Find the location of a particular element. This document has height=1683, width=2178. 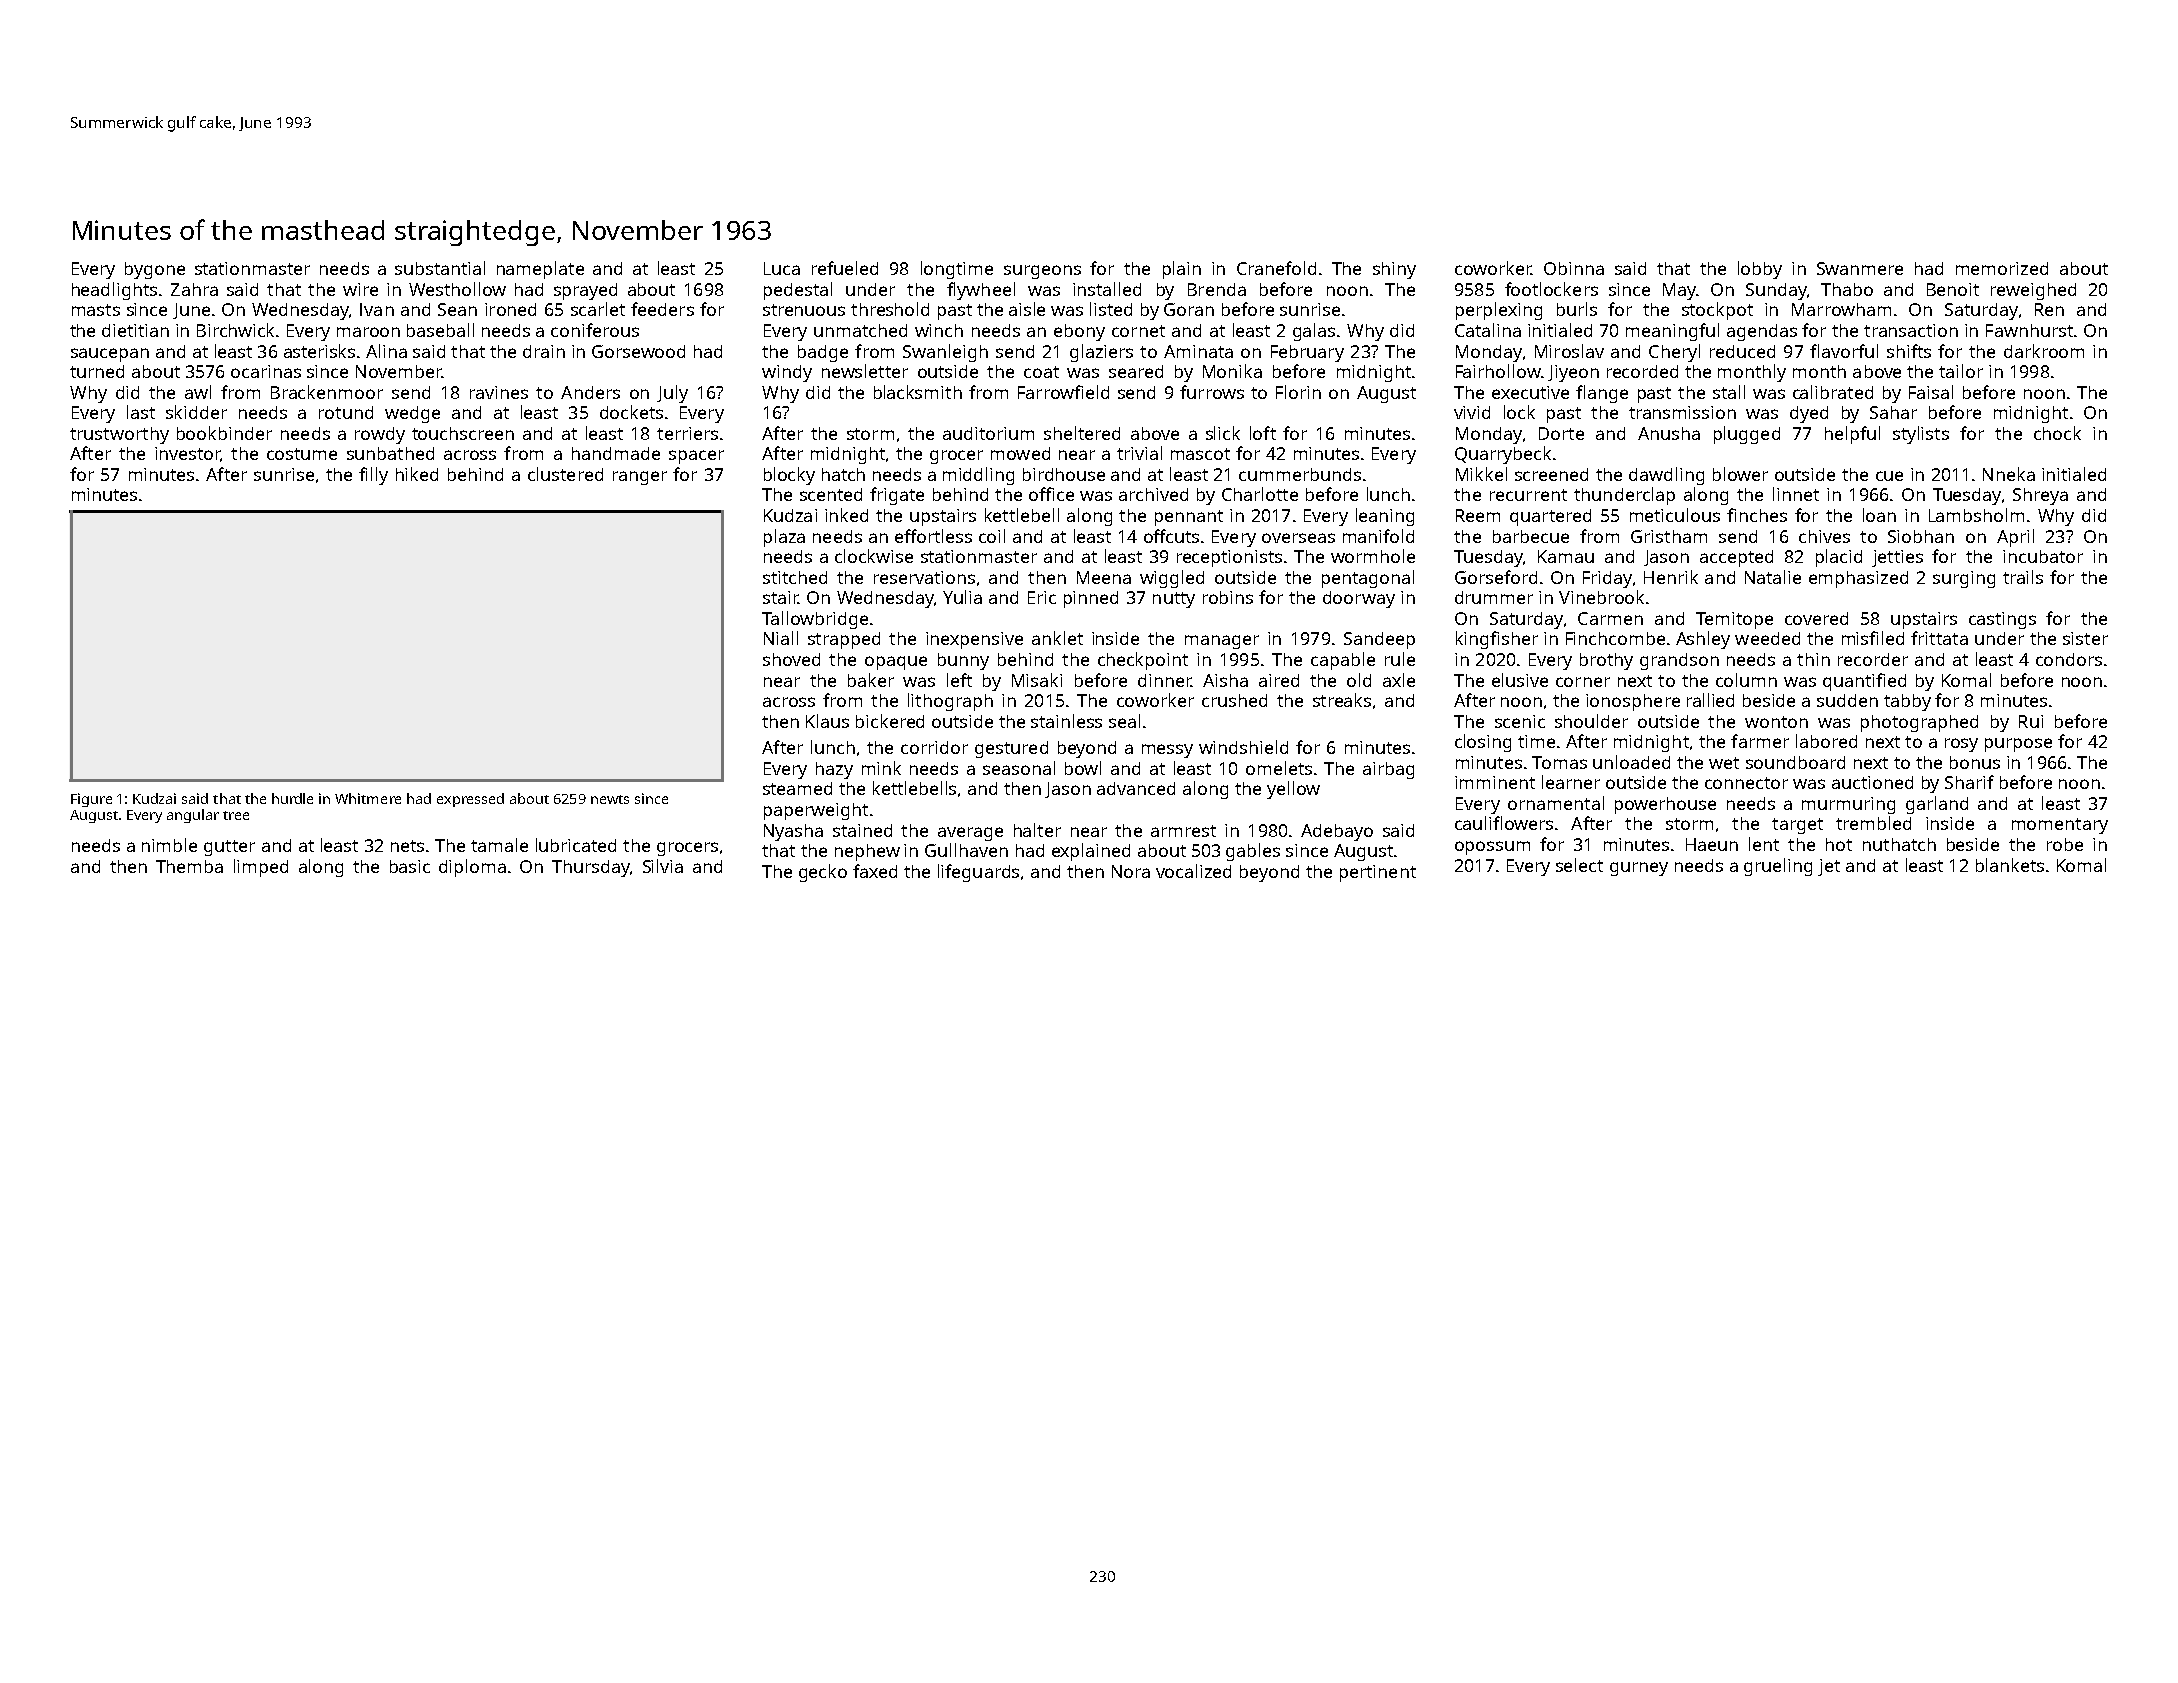

Swanmere is located at coordinates (1860, 268).
